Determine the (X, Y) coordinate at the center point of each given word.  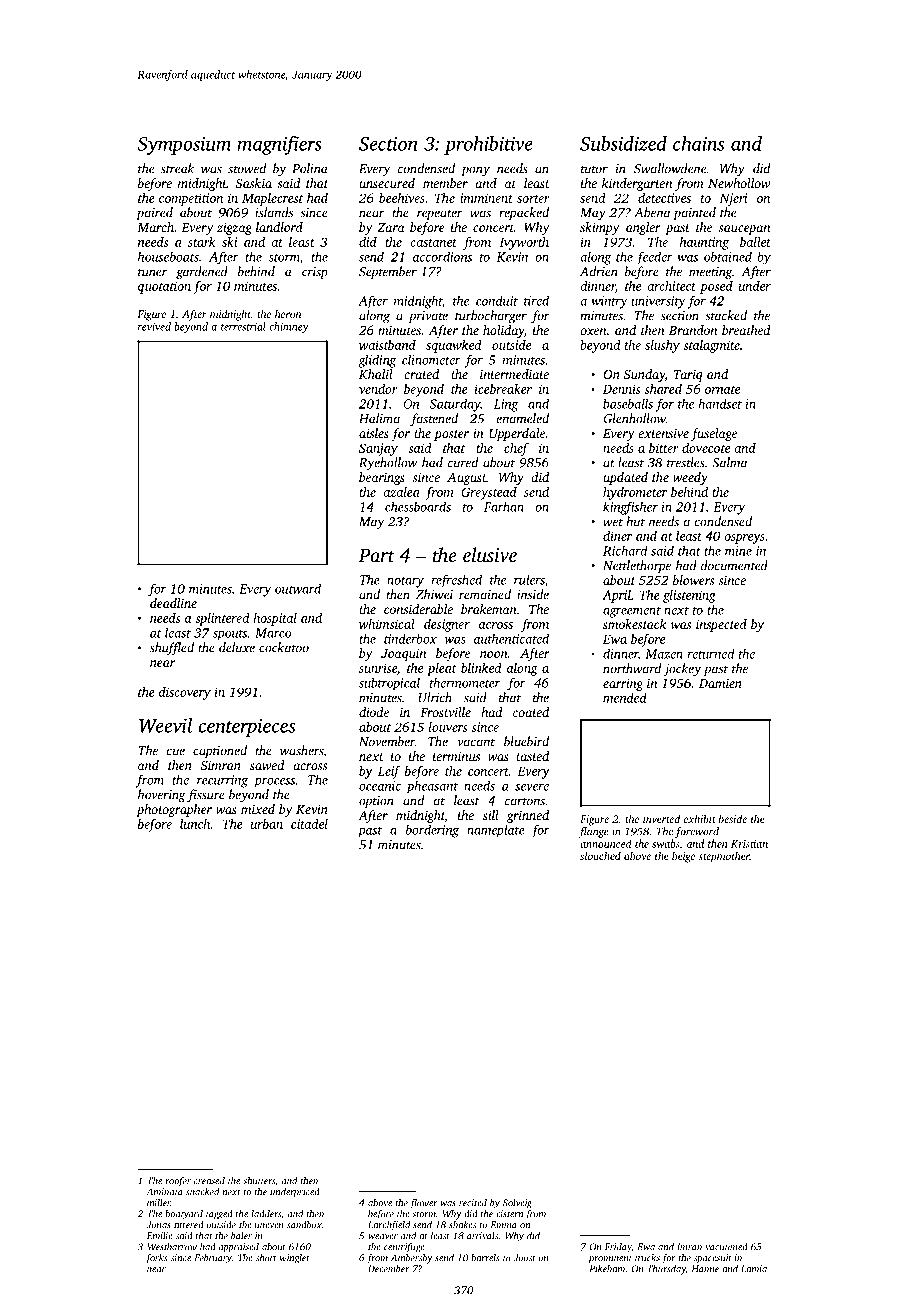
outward (298, 588)
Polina (310, 168)
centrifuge (404, 1248)
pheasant (432, 786)
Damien (720, 683)
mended (625, 698)
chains (698, 143)
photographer (174, 810)
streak (177, 168)
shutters (259, 1181)
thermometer (465, 683)
